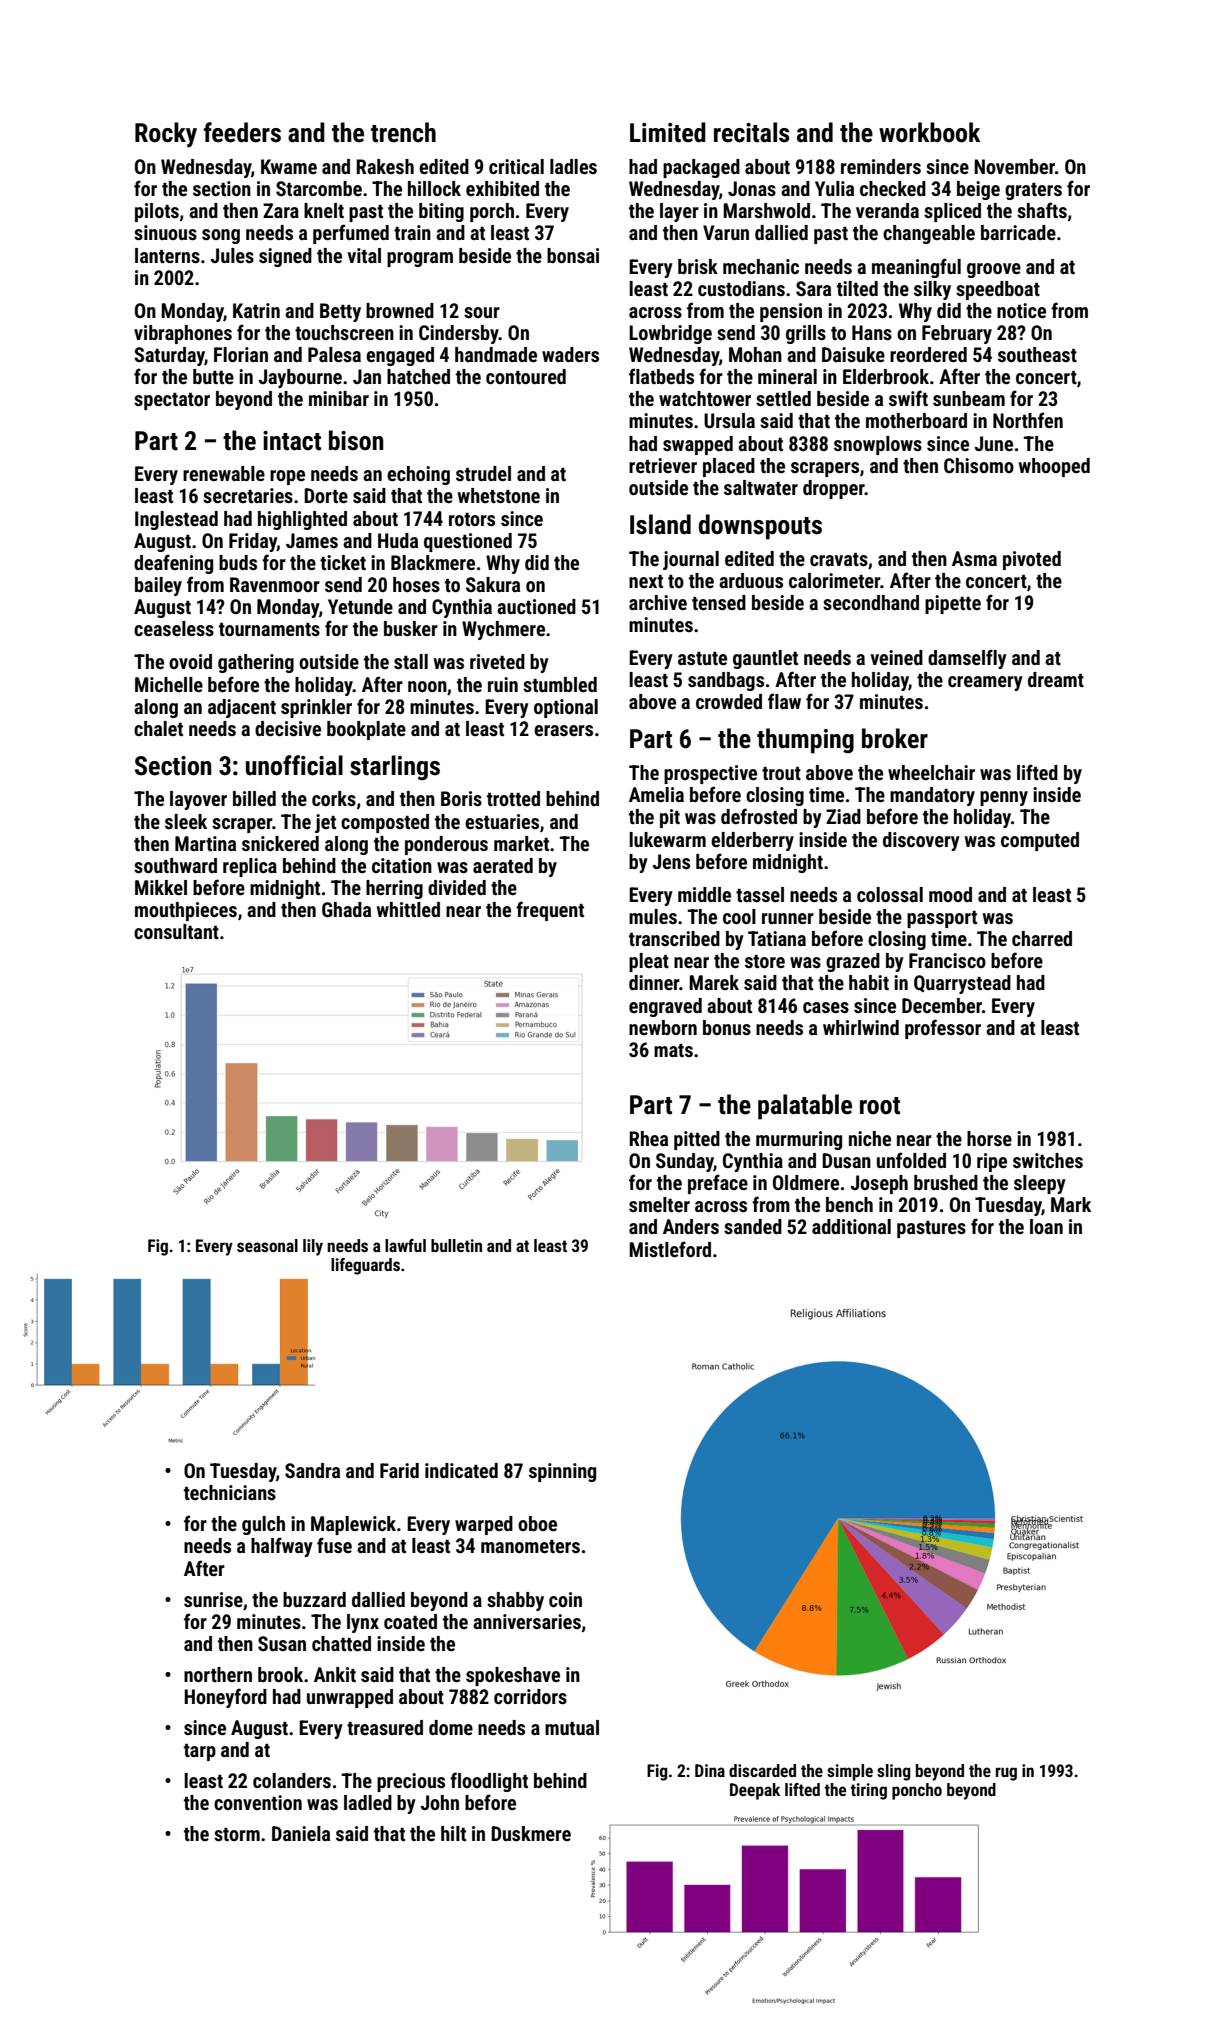 The height and width of the document is (2028, 1231). What do you see at coordinates (752, 132) in the document?
I see `recitals` at bounding box center [752, 132].
